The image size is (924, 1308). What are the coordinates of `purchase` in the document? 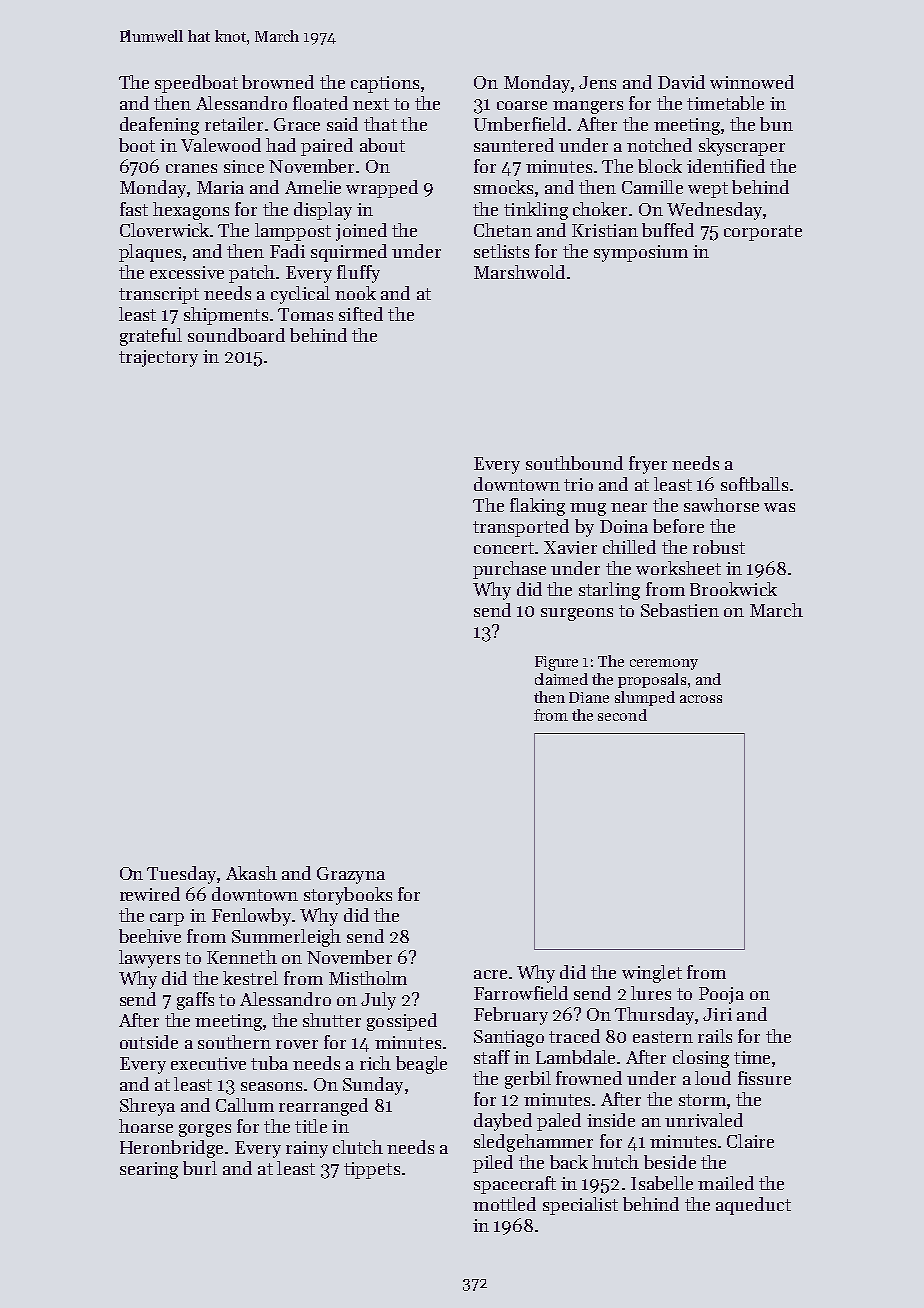 It's located at (509, 570).
